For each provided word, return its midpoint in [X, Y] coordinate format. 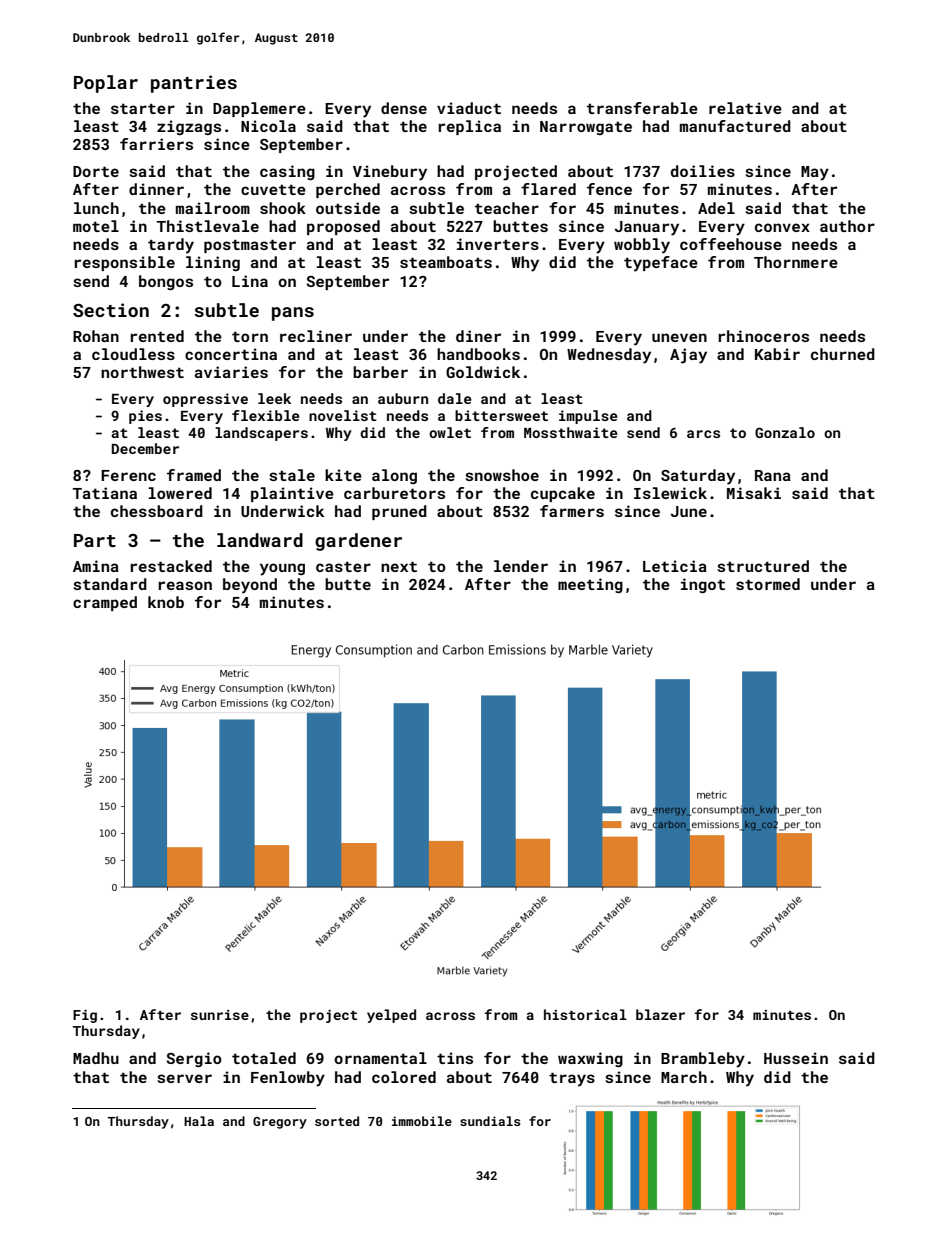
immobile [422, 1121]
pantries [194, 84]
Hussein [796, 1058]
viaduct [469, 108]
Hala [199, 1121]
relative [745, 108]
